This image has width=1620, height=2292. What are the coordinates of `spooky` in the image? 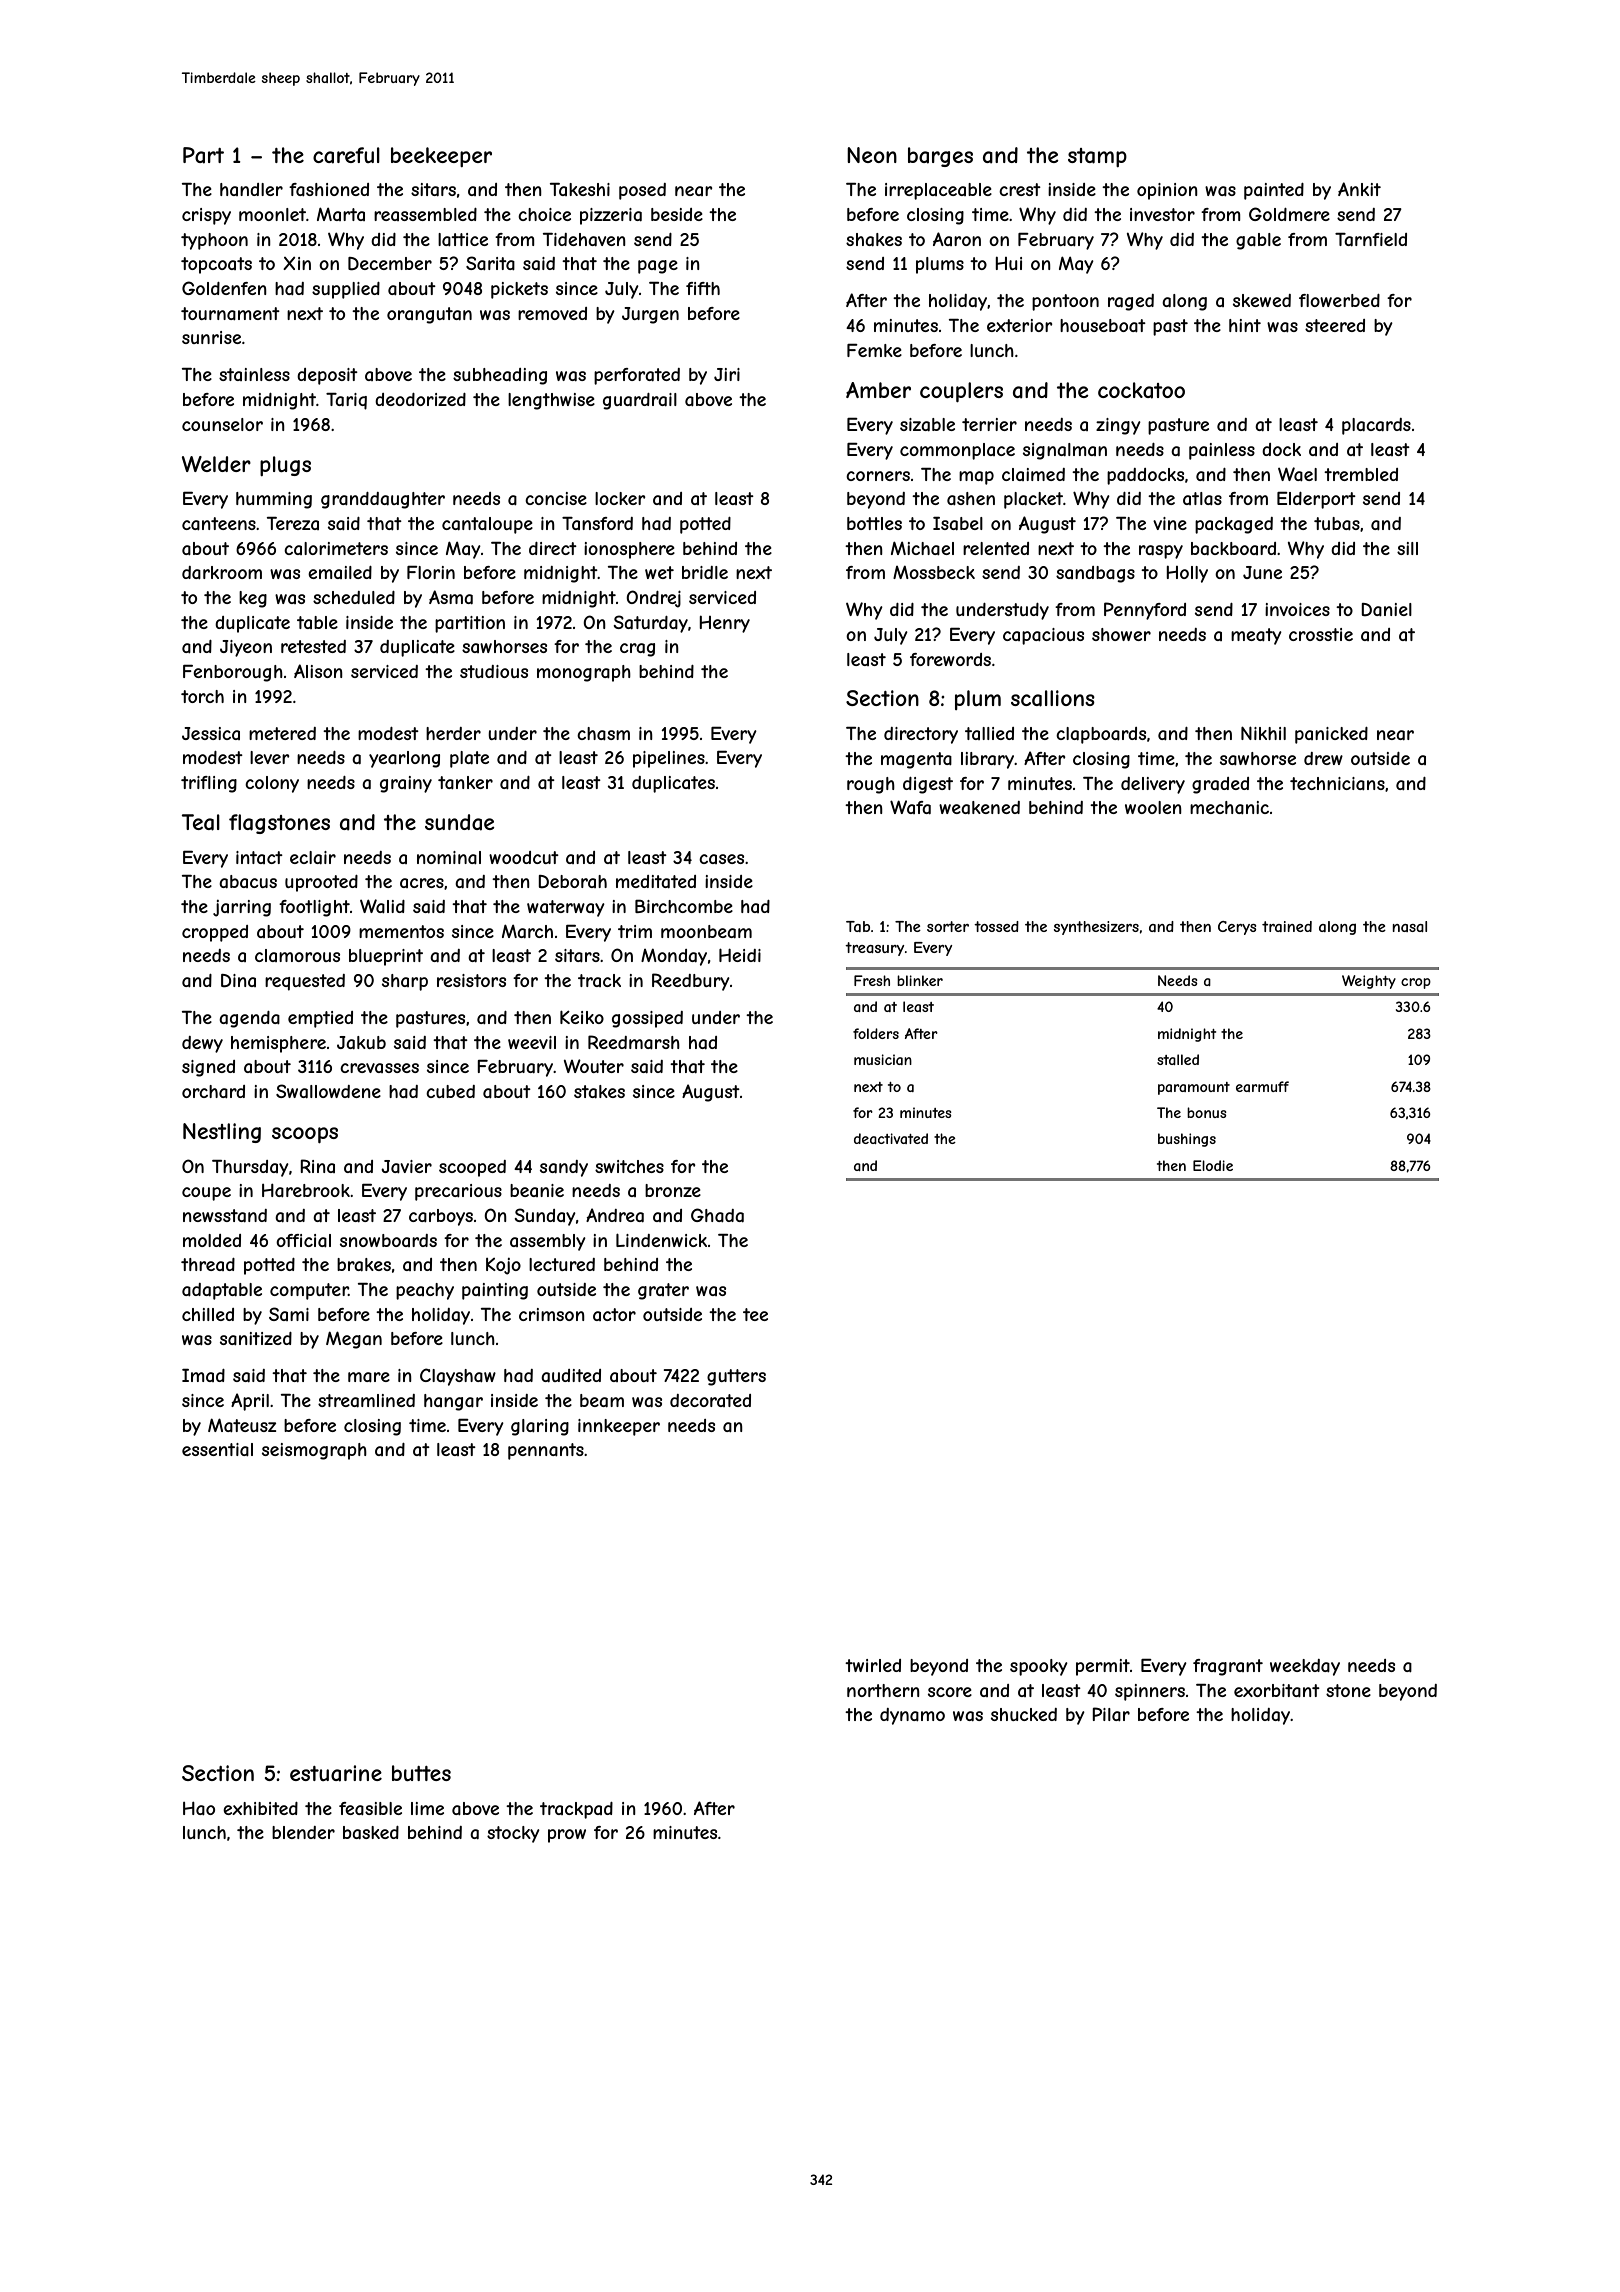 It's located at (1039, 1667).
